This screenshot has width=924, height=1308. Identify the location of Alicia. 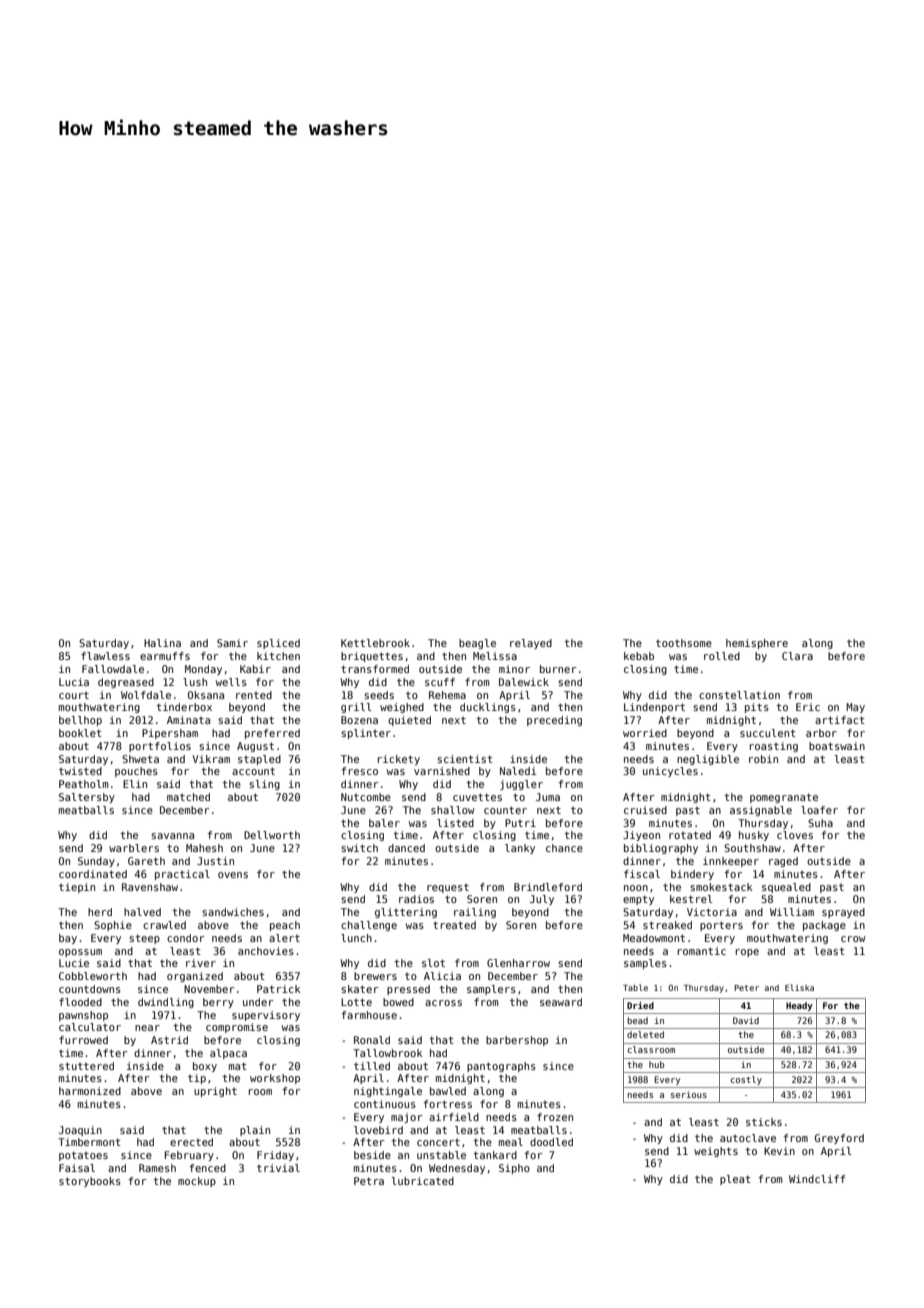
(442, 976).
